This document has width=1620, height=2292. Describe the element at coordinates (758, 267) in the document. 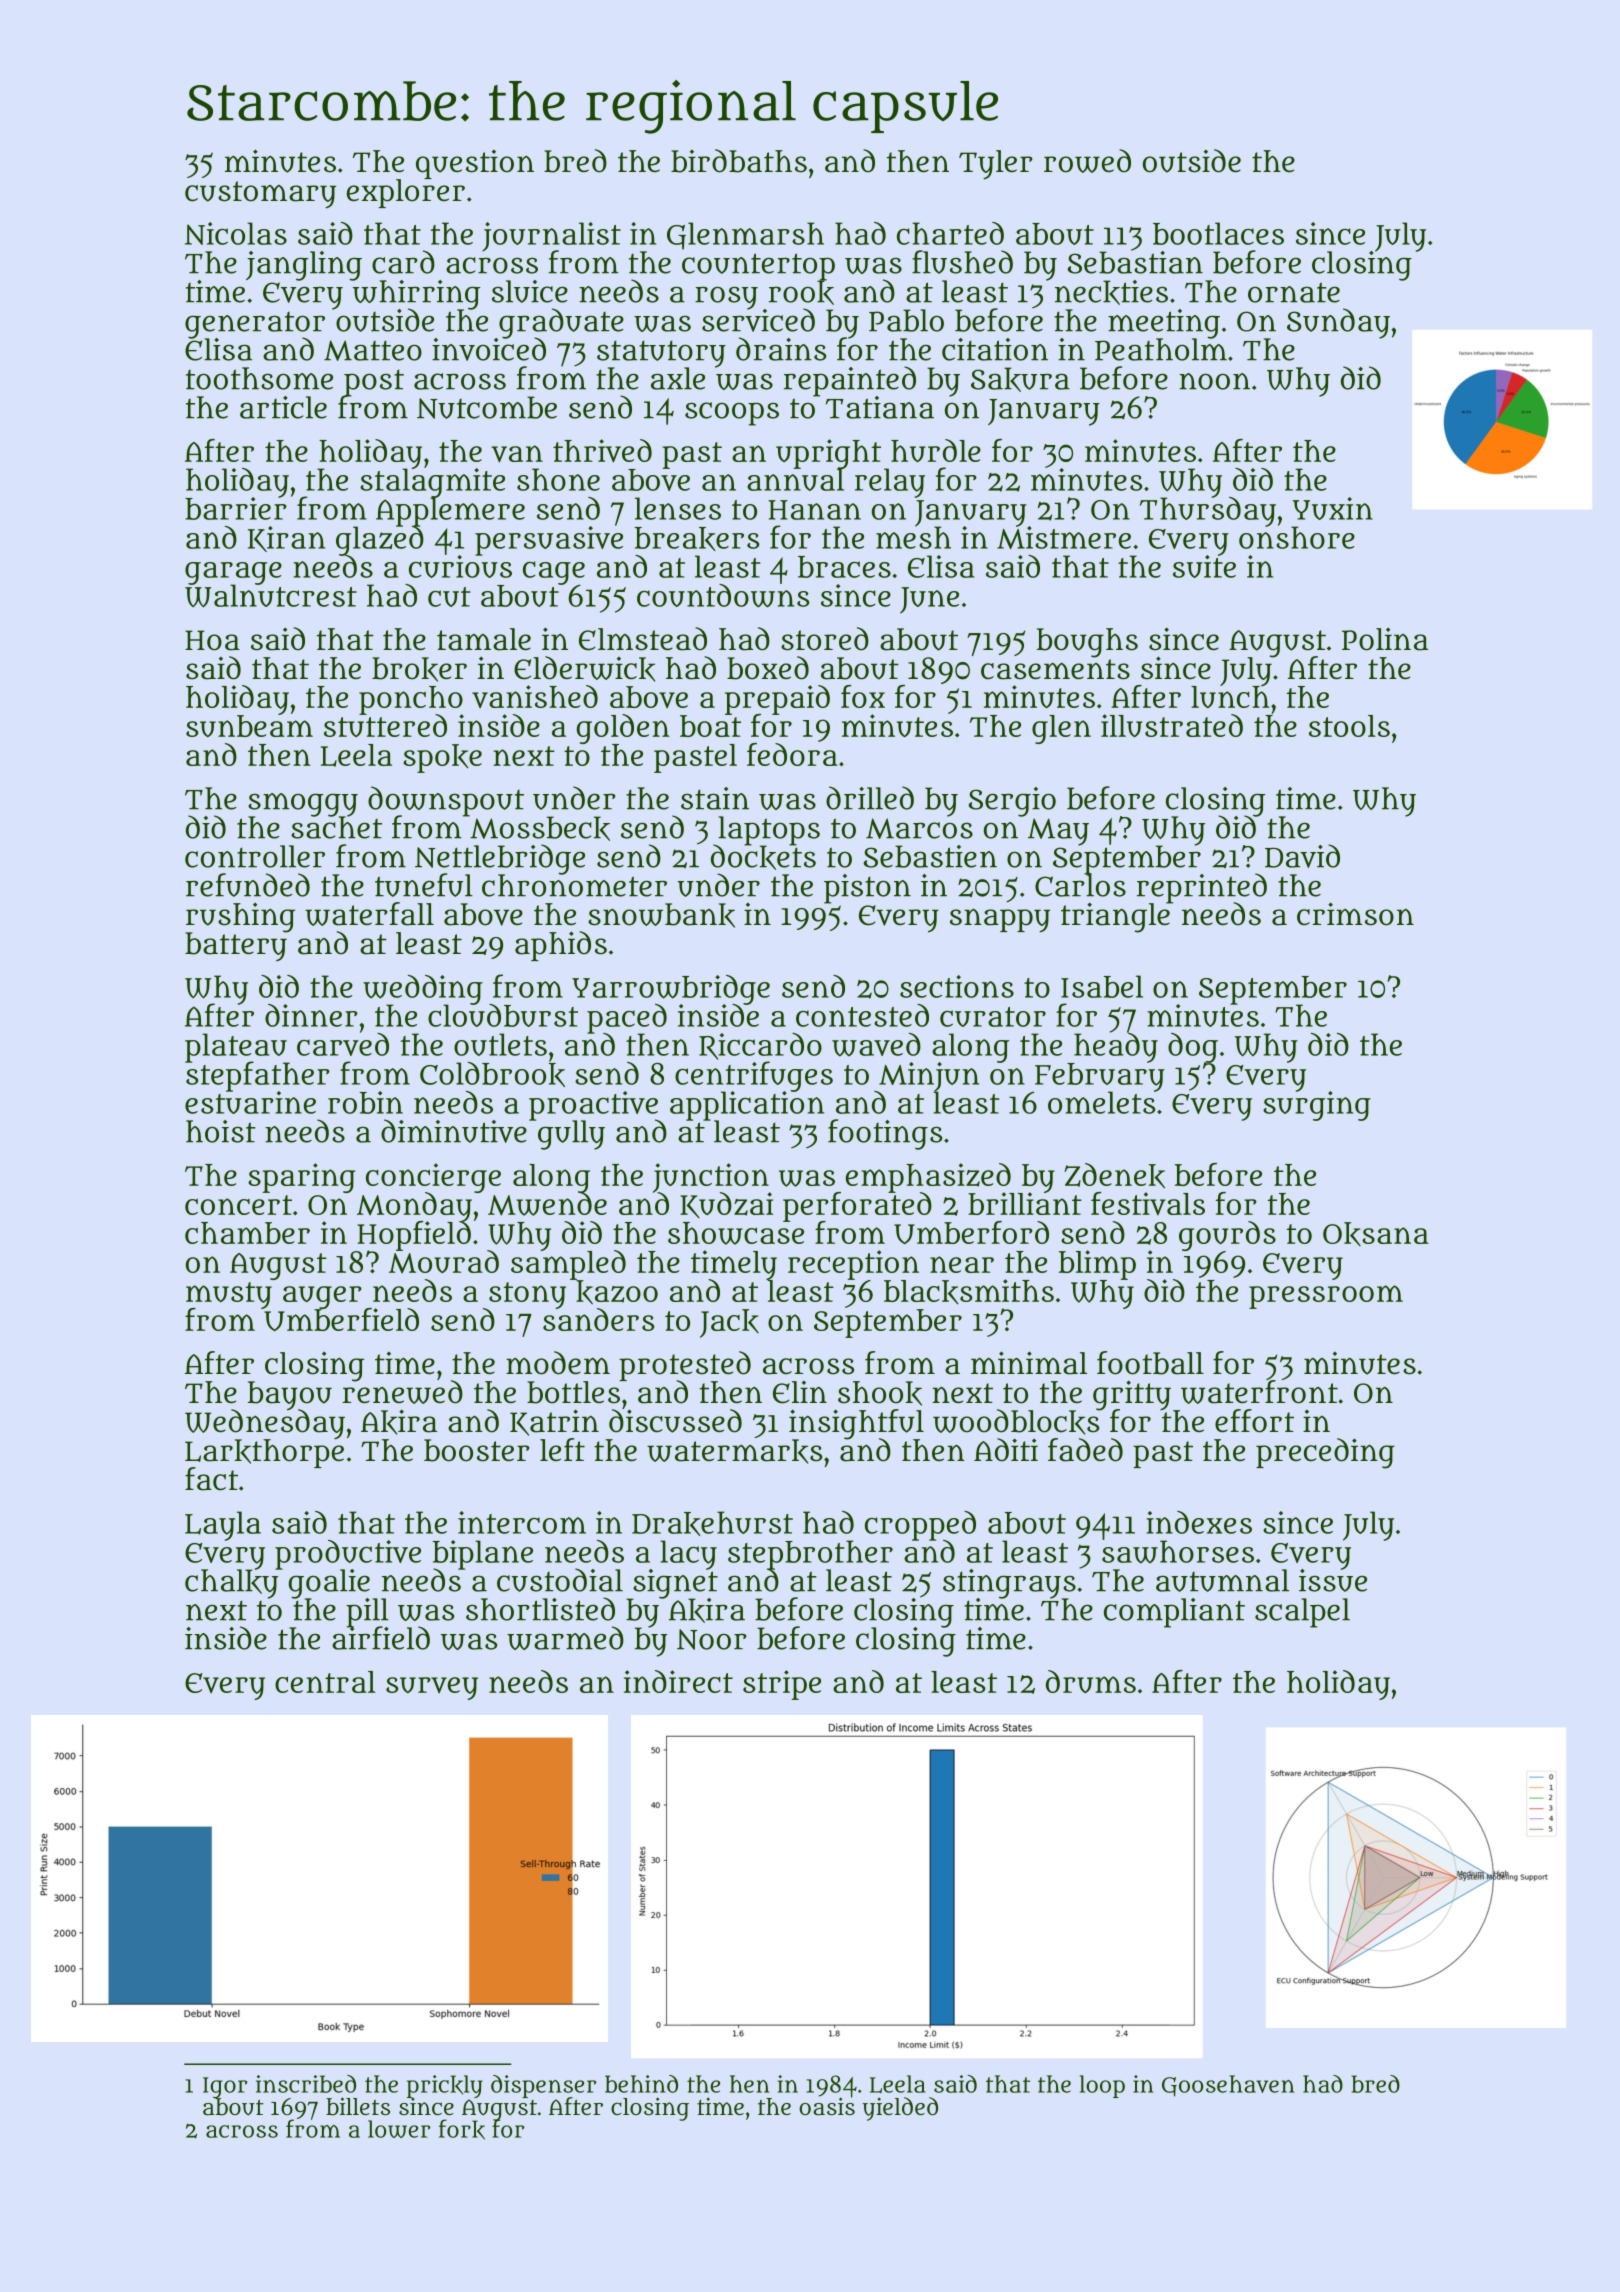

I see `countertop` at that location.
